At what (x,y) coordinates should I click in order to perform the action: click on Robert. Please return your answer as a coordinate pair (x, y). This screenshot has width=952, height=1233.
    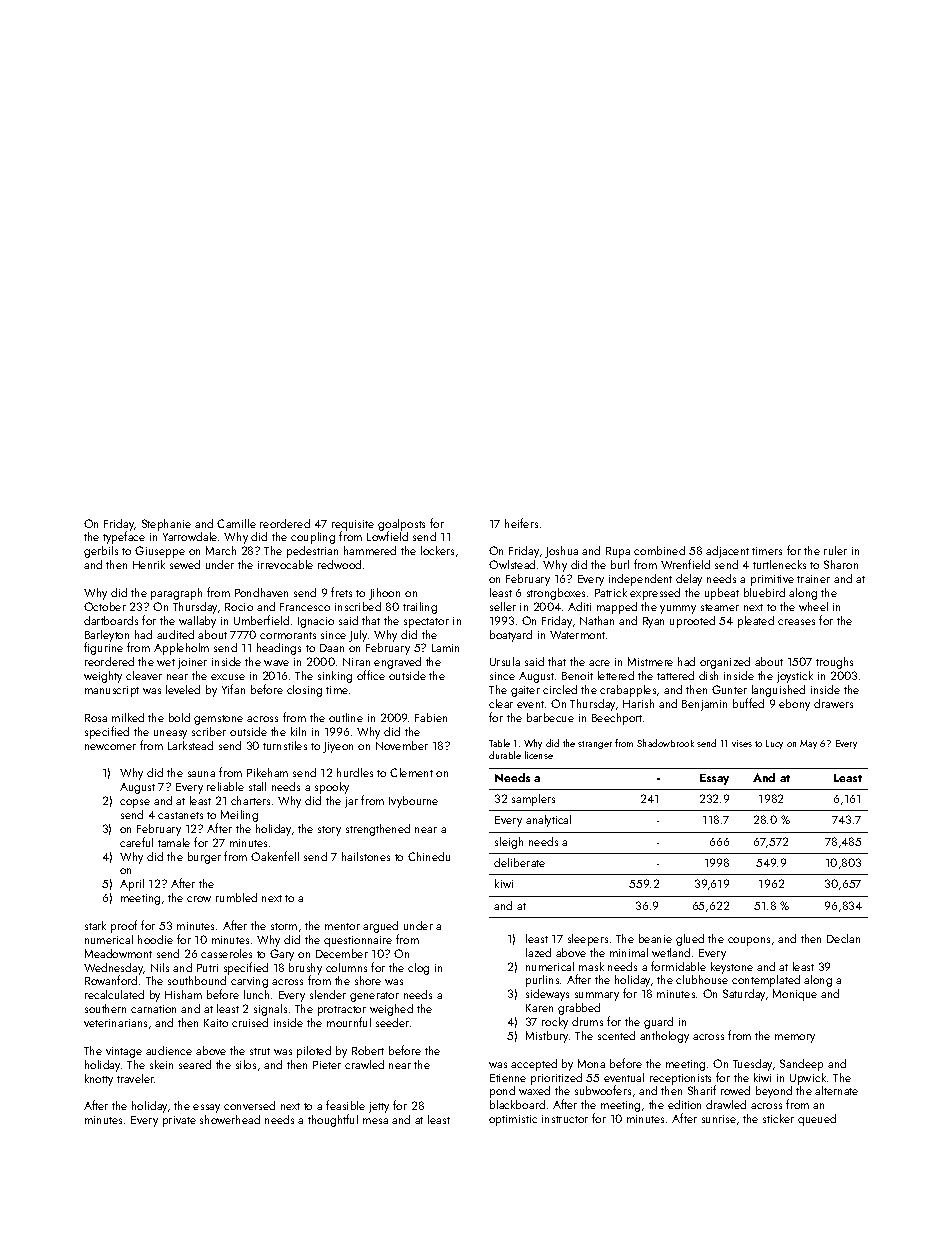
    Looking at the image, I should click on (368, 1050).
